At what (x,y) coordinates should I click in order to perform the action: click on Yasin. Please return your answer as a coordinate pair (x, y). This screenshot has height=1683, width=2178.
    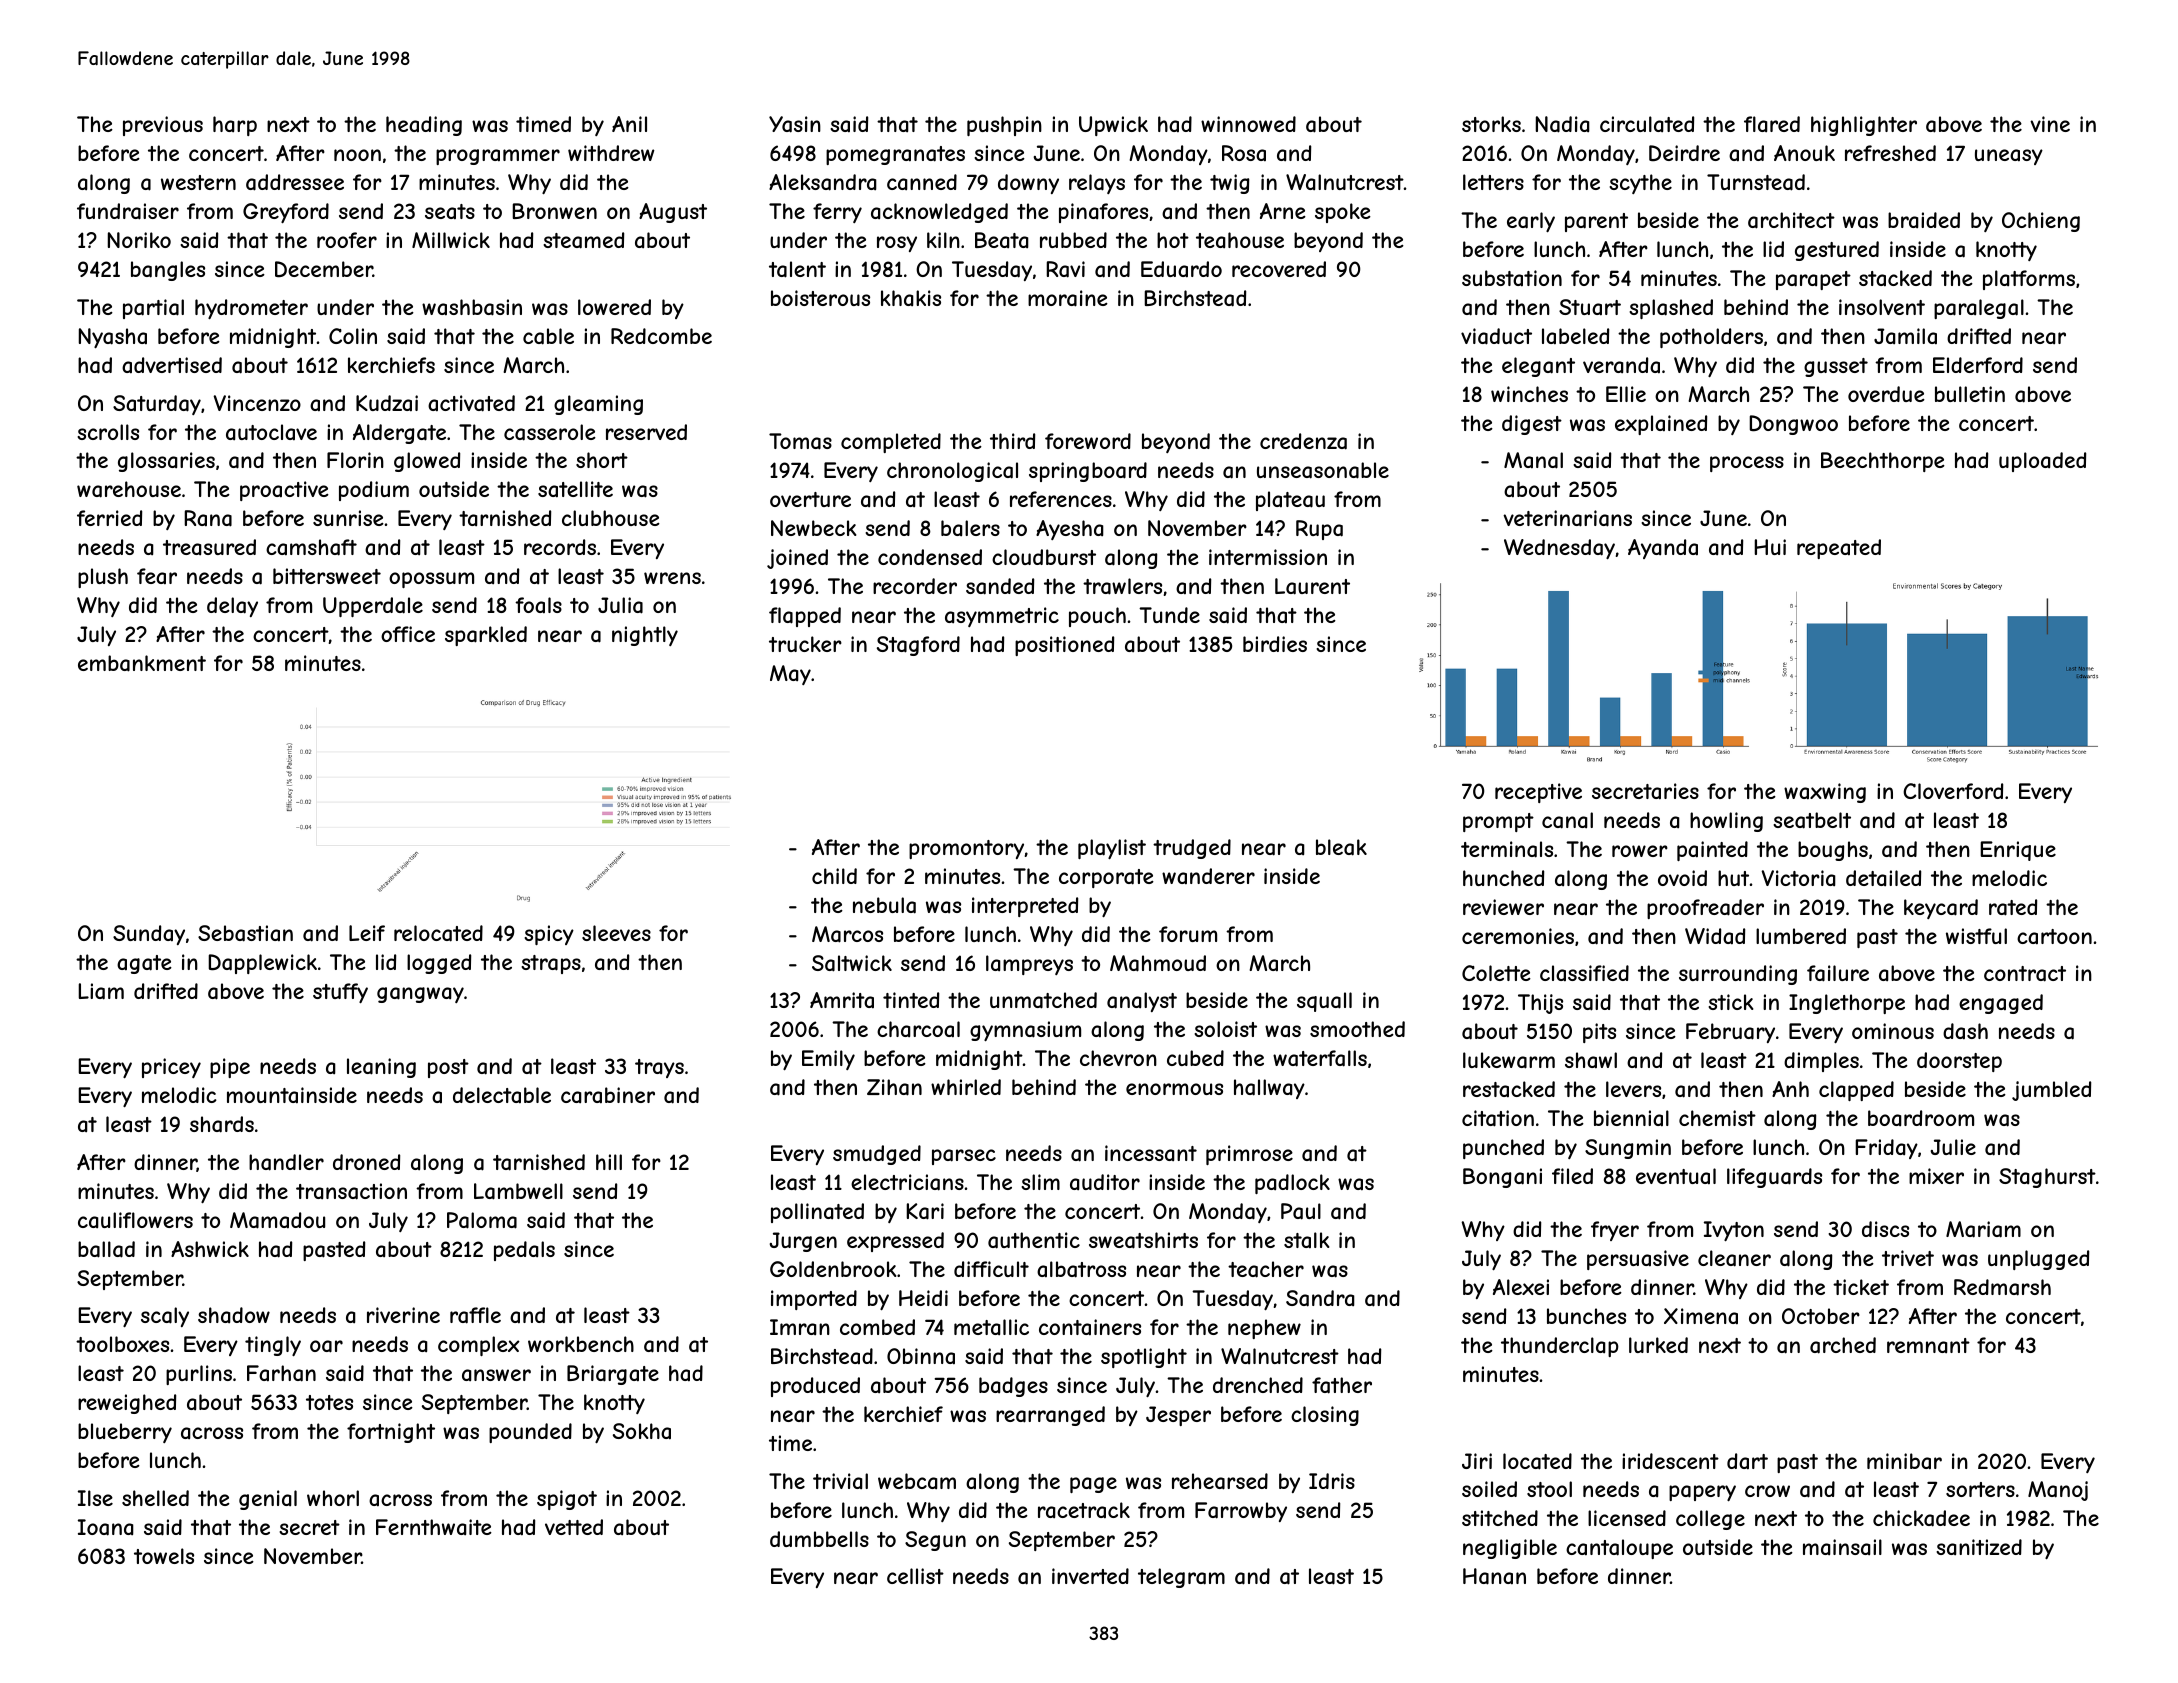
    Looking at the image, I should click on (795, 124).
